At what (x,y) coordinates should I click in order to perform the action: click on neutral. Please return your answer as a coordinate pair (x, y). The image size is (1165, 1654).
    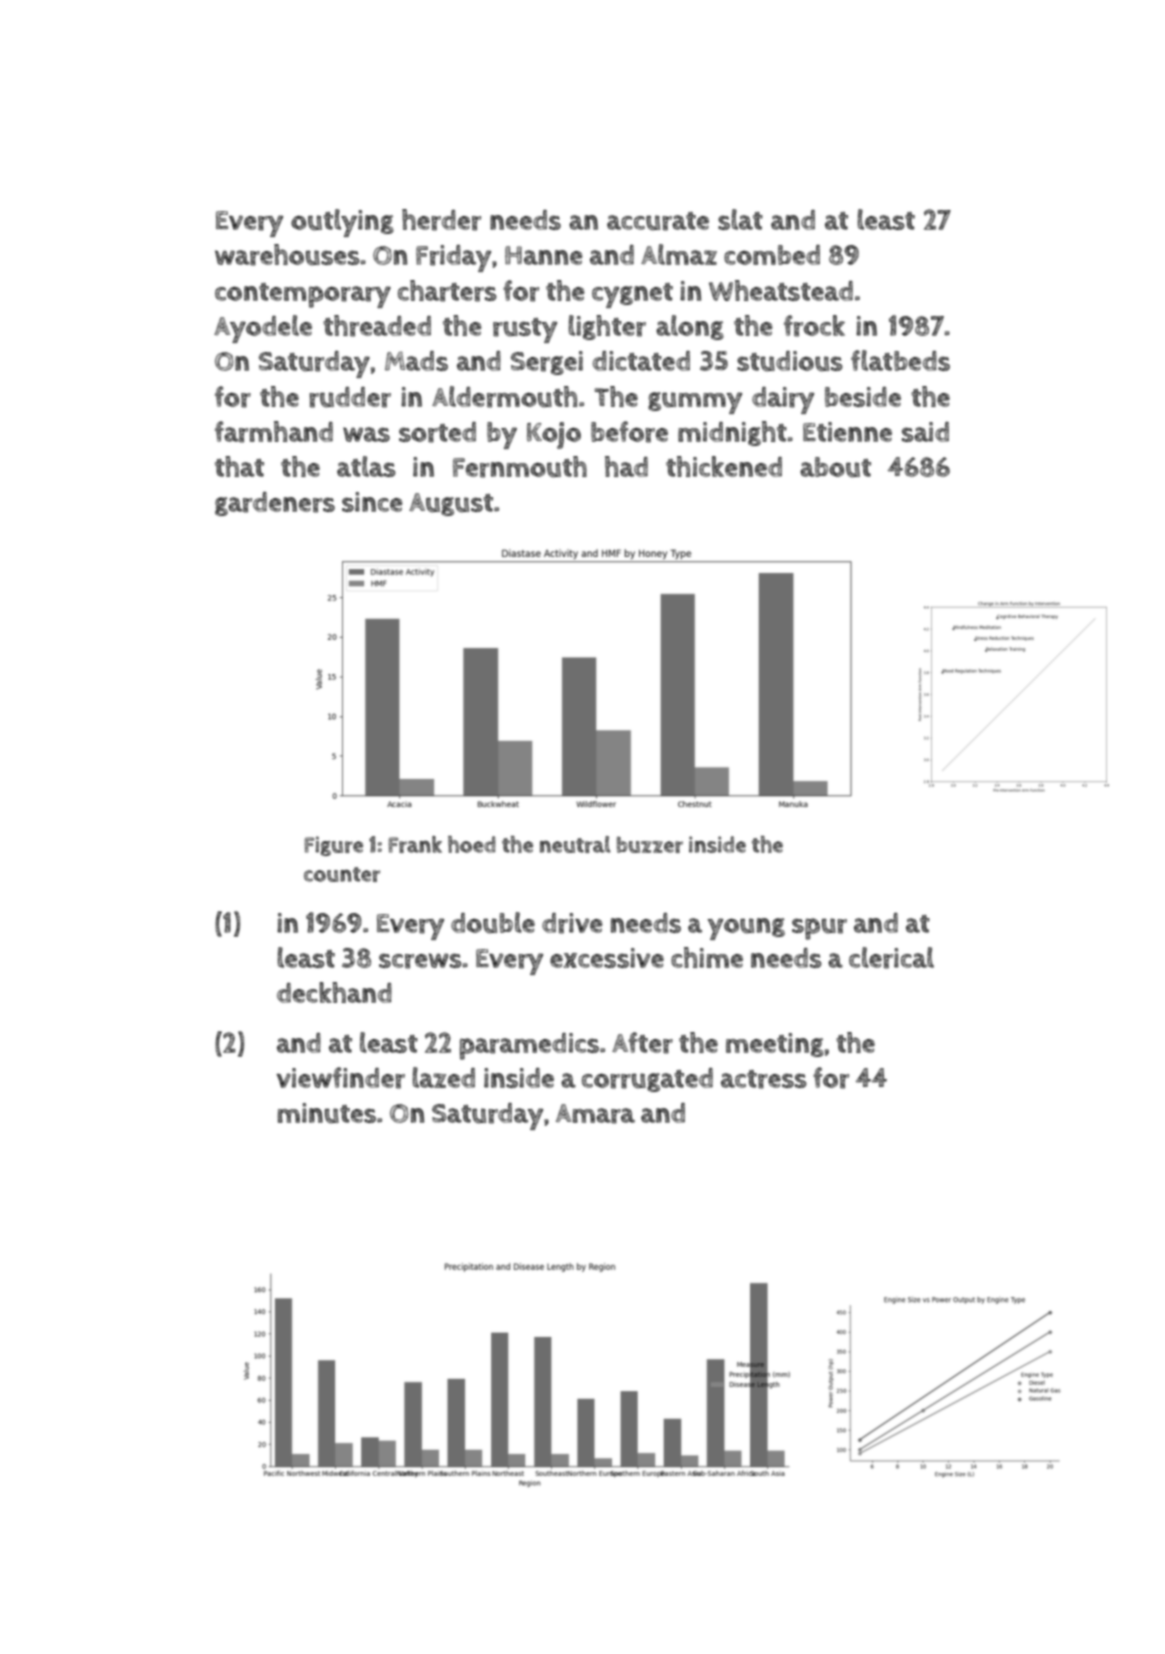
    Looking at the image, I should click on (575, 844).
